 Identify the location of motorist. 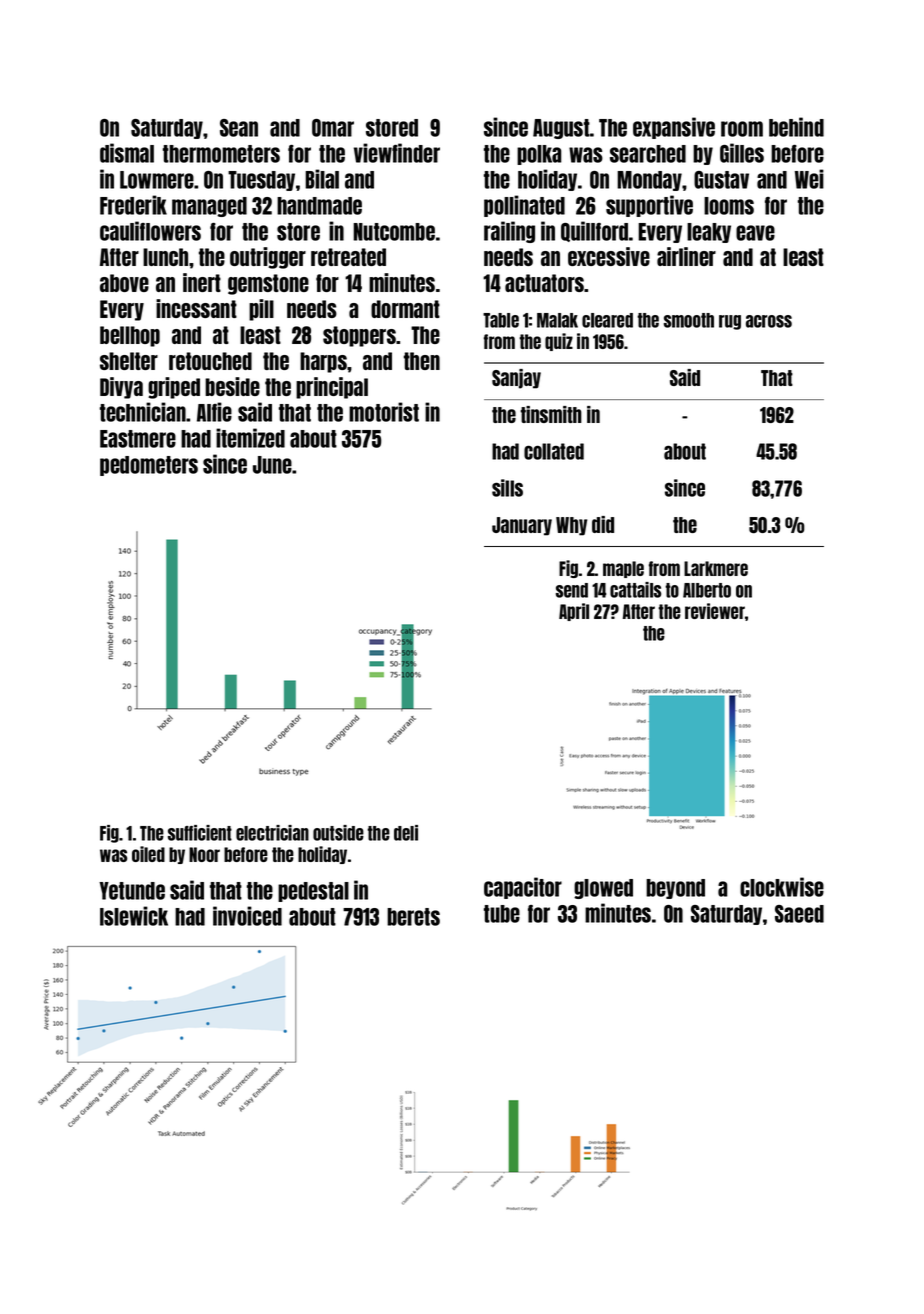
(384, 412).
